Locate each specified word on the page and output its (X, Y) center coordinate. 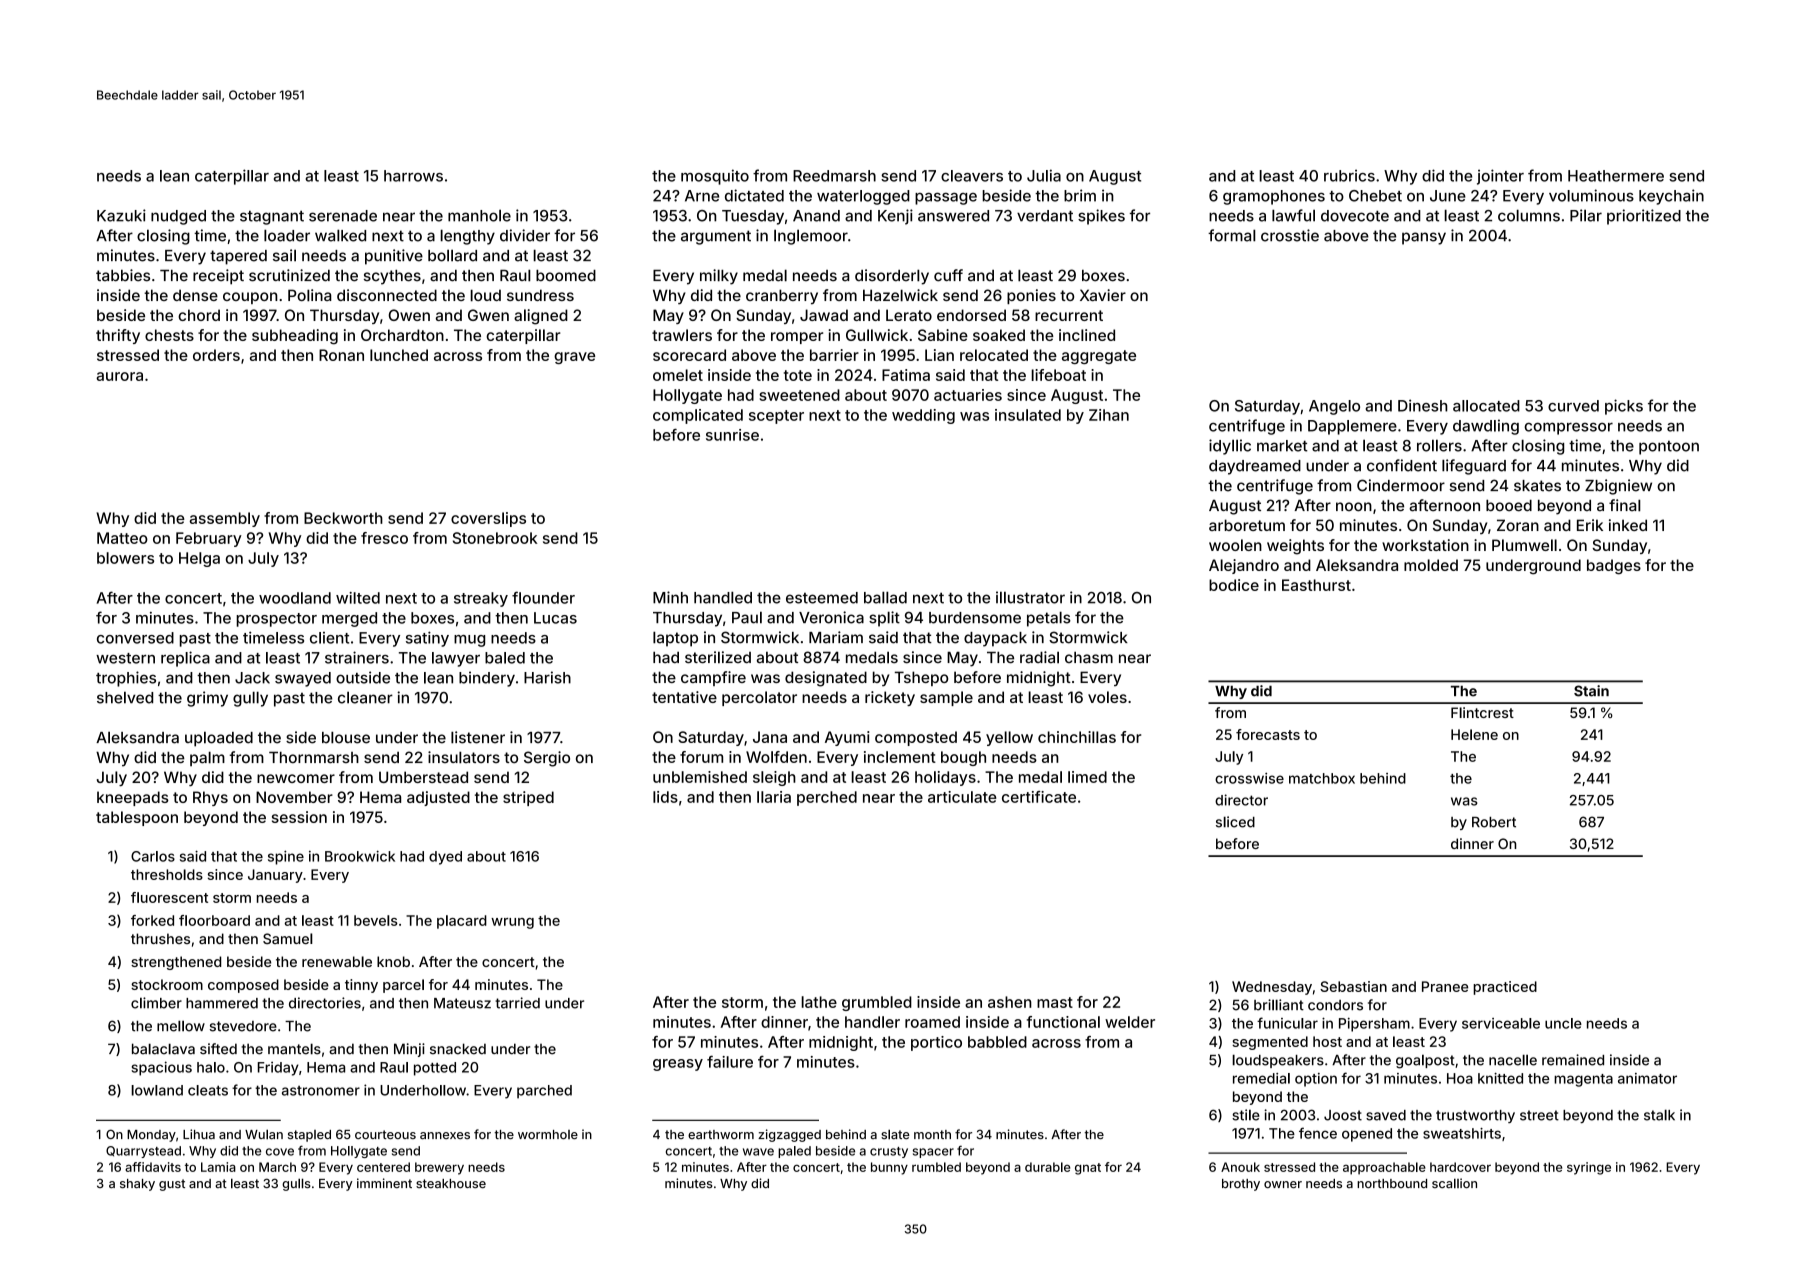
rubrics (1349, 176)
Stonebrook (495, 538)
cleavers (972, 176)
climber (156, 1003)
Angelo (1334, 407)
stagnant (272, 218)
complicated (698, 416)
